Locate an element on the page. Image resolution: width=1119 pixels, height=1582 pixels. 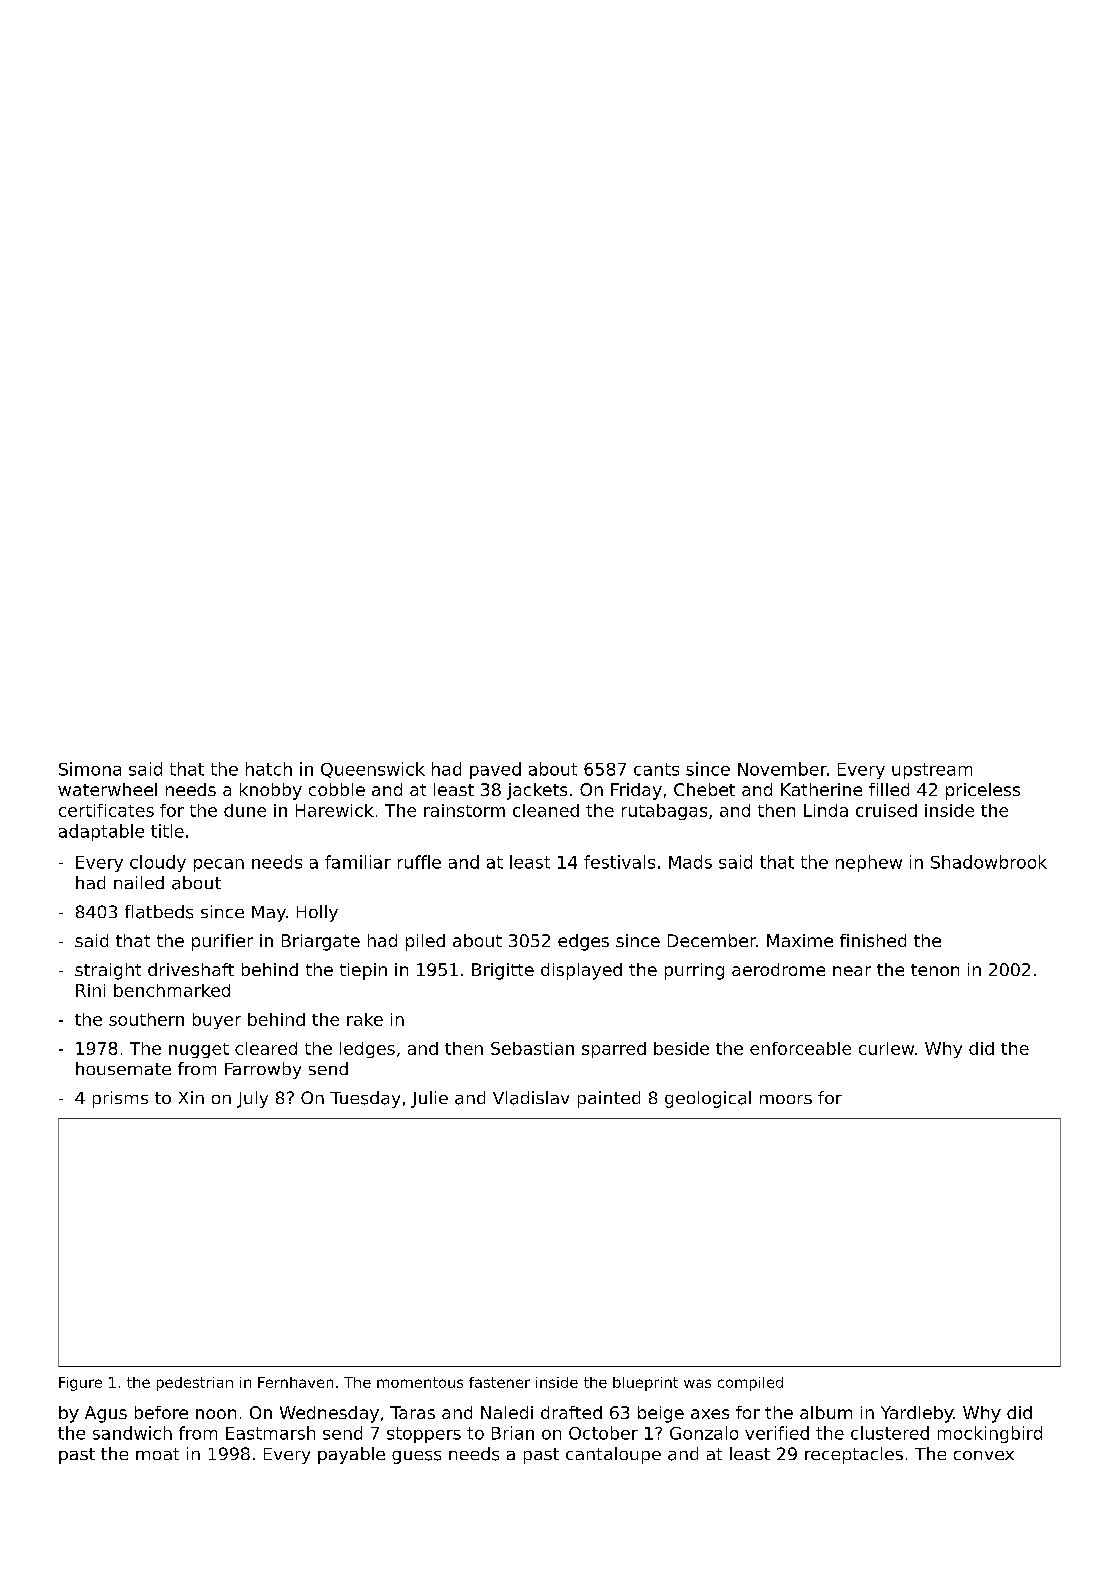
Tuesday is located at coordinates (365, 1099).
